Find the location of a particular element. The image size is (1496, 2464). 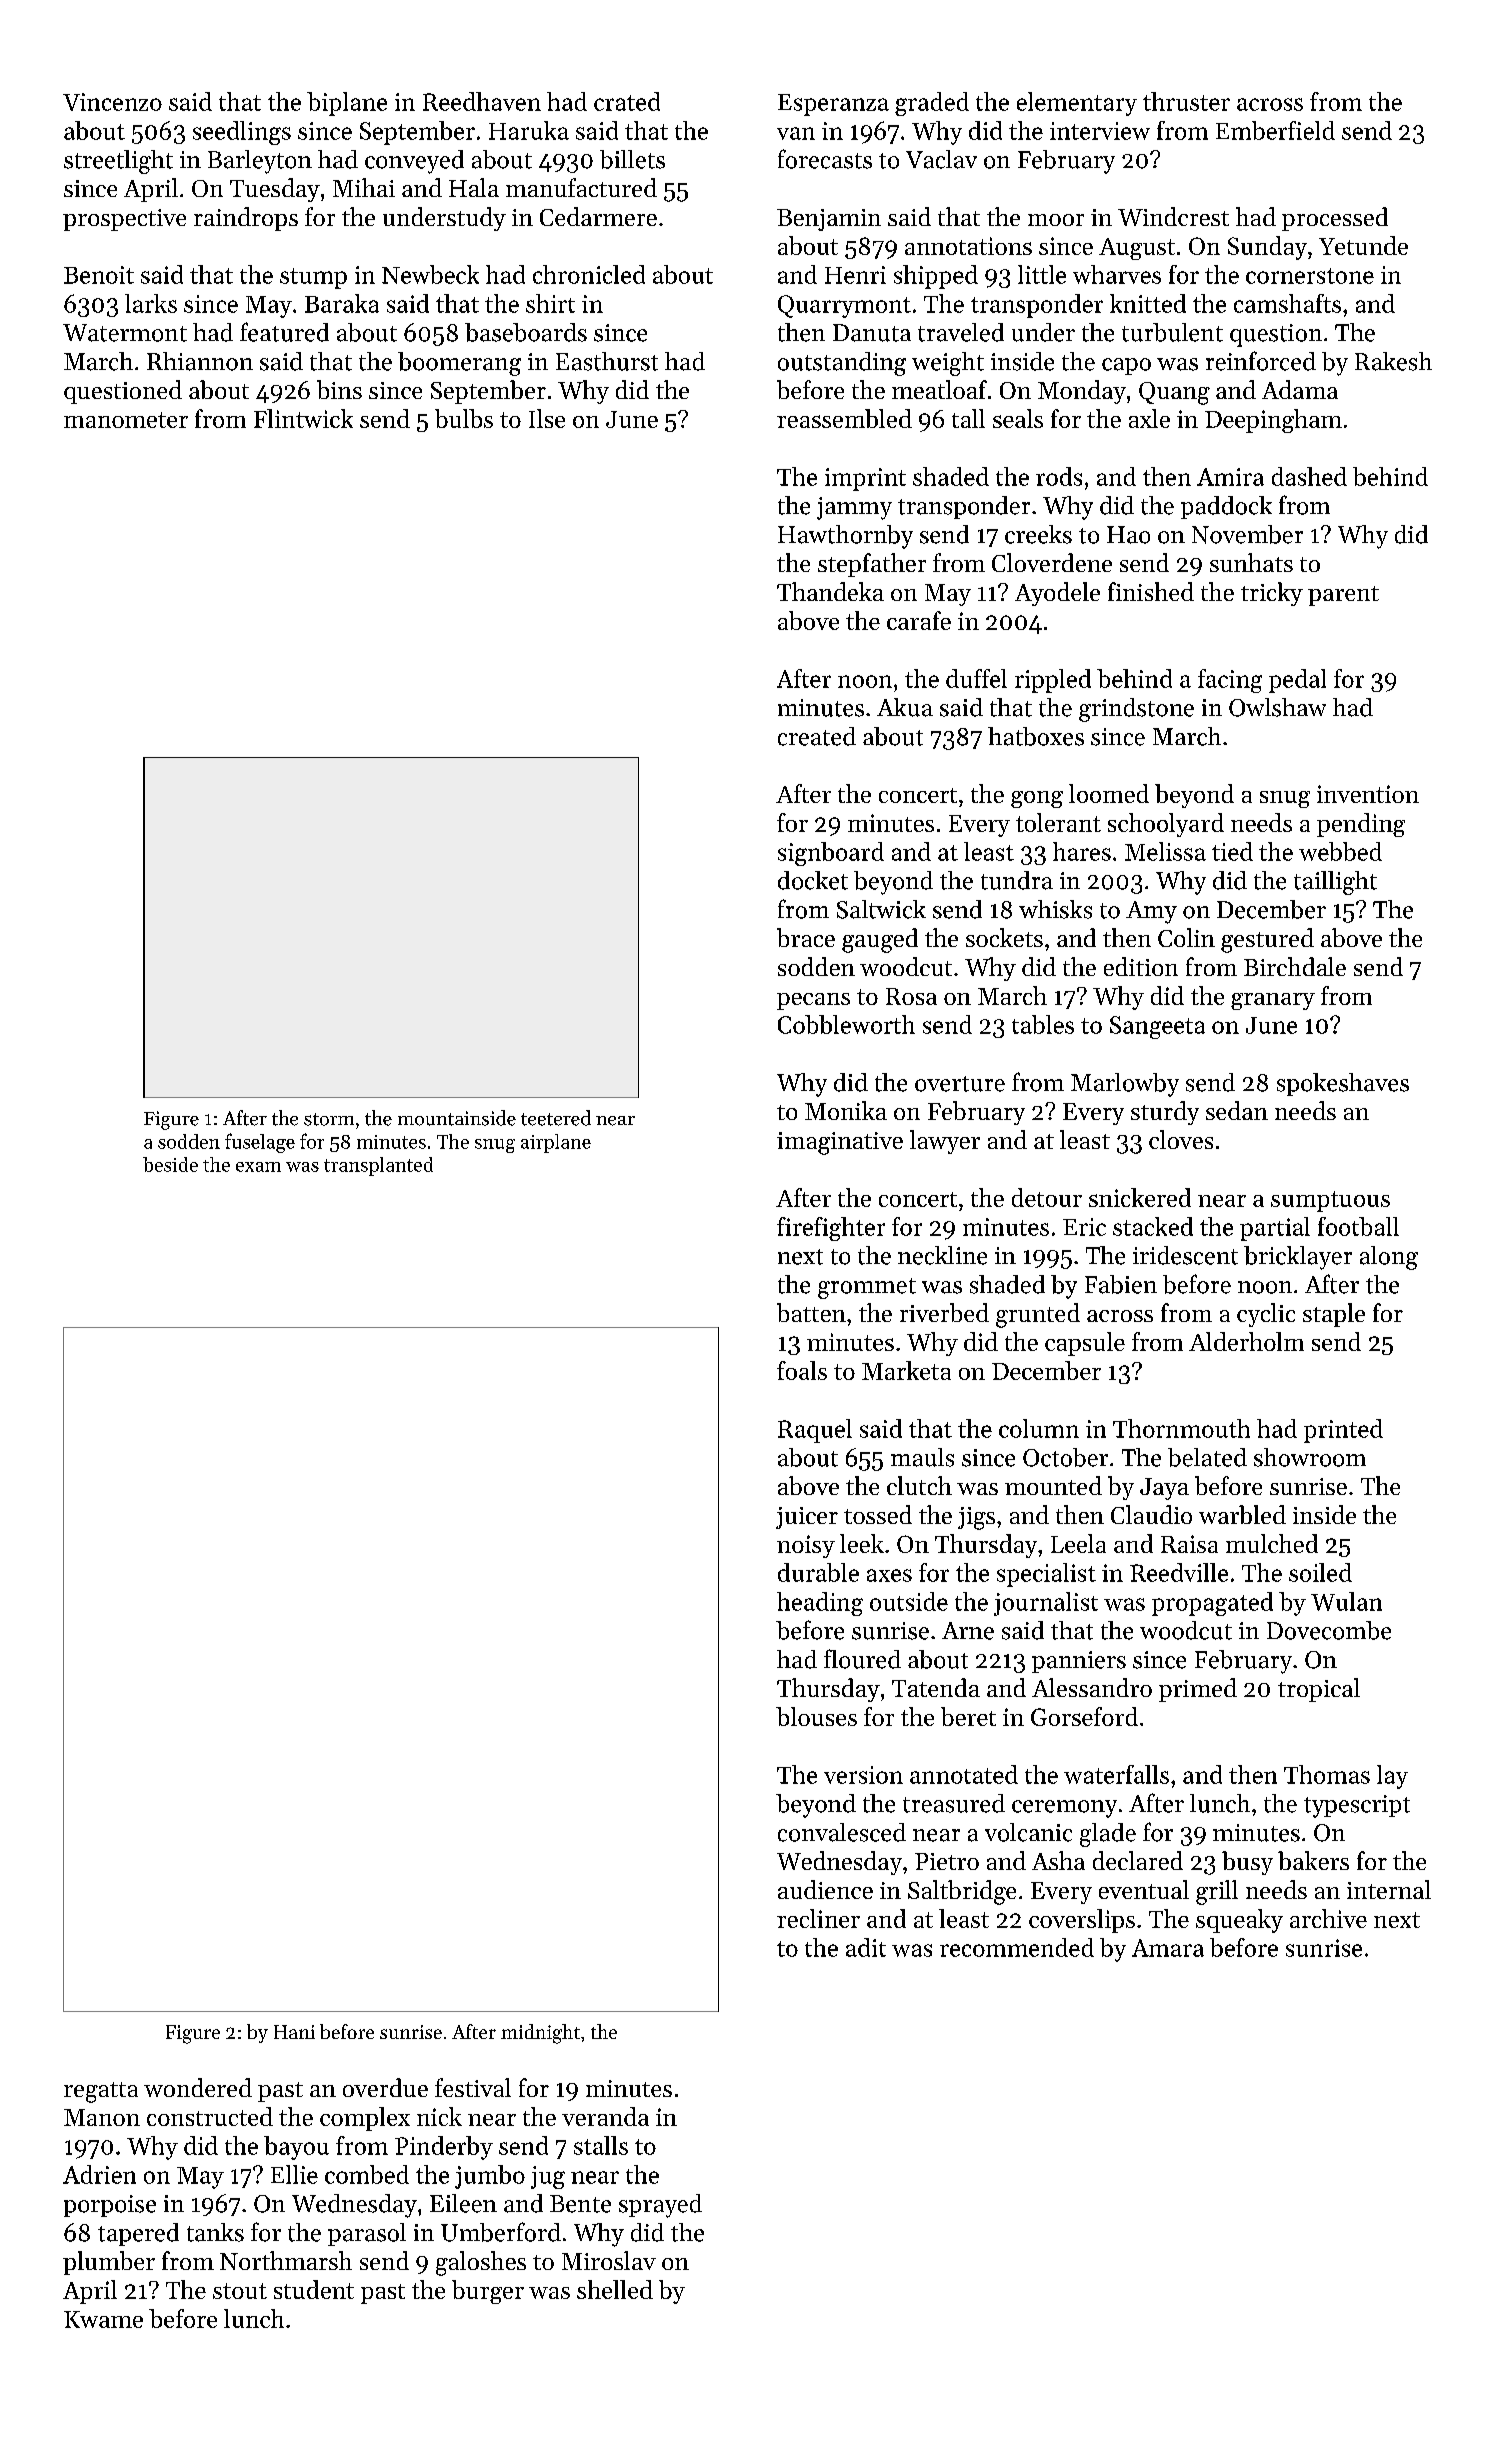

shelled is located at coordinates (615, 2289).
